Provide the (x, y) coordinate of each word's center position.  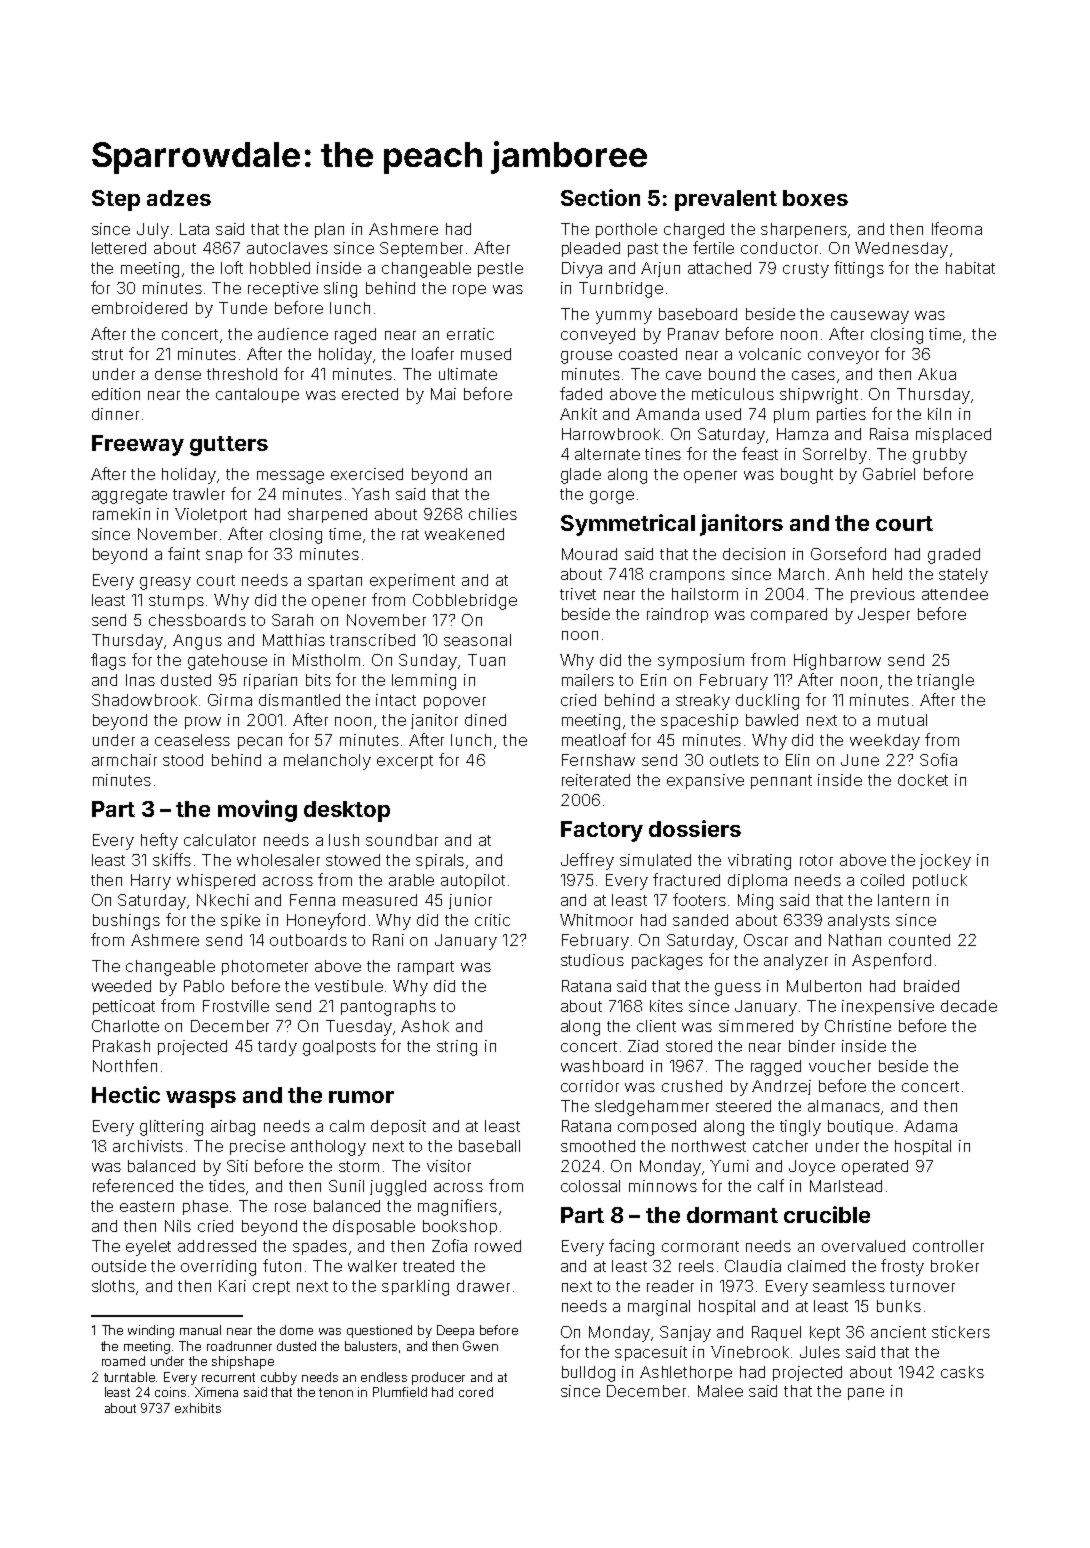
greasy (165, 583)
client (656, 1026)
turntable (130, 1377)
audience (293, 334)
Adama (930, 1126)
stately (963, 576)
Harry (151, 882)
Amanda (667, 414)
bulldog (588, 1374)
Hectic (126, 1094)
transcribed (372, 640)
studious (592, 960)
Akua (937, 374)
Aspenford (891, 961)
